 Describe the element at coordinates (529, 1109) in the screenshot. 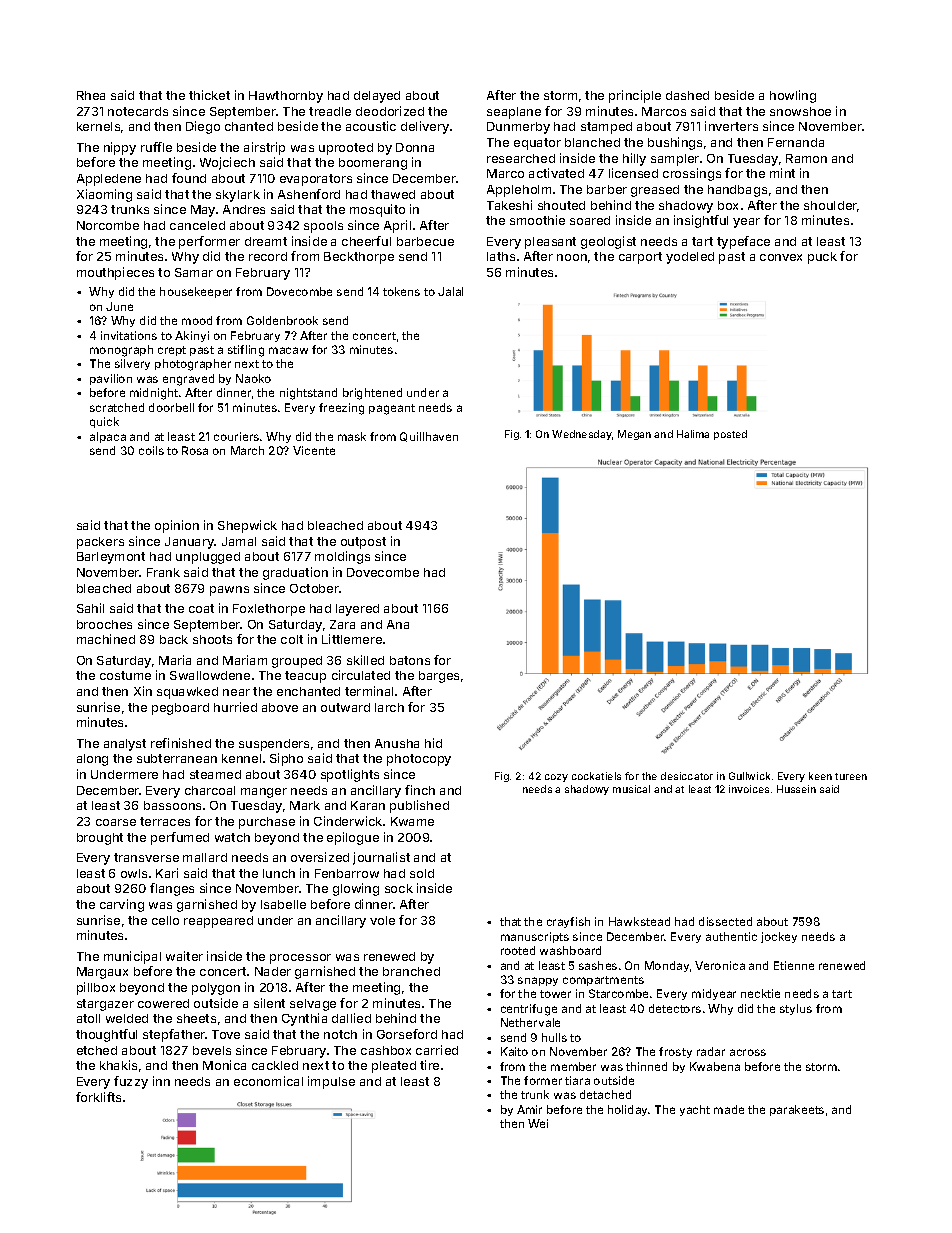

I see `Amir` at that location.
